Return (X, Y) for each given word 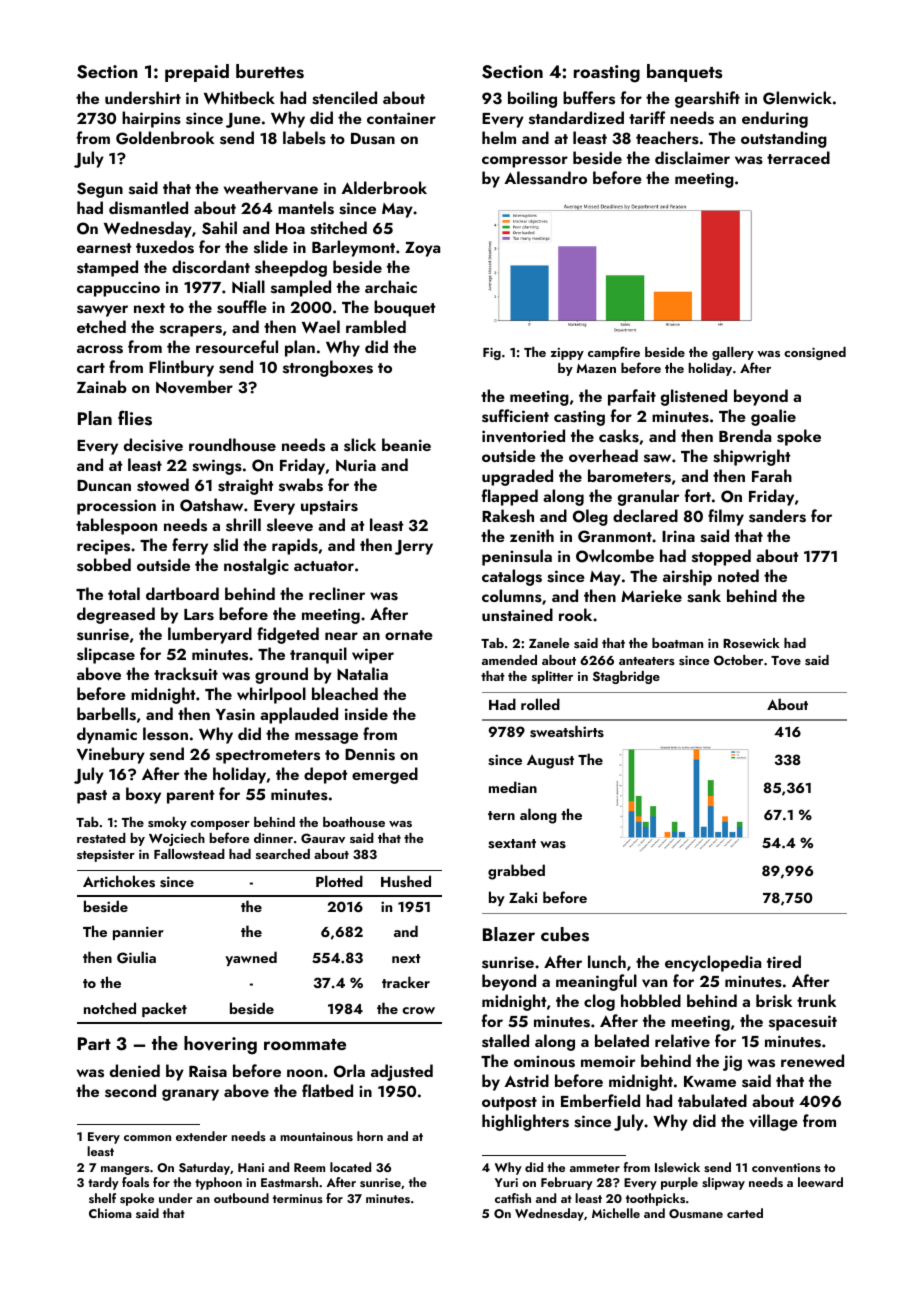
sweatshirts (567, 731)
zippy (567, 354)
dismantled (148, 208)
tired (784, 961)
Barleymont (353, 248)
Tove (786, 660)
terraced (798, 157)
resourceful (237, 347)
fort (698, 495)
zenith (532, 535)
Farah (772, 475)
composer (220, 825)
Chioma (110, 1213)
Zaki (523, 897)
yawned (251, 958)
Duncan (104, 485)
